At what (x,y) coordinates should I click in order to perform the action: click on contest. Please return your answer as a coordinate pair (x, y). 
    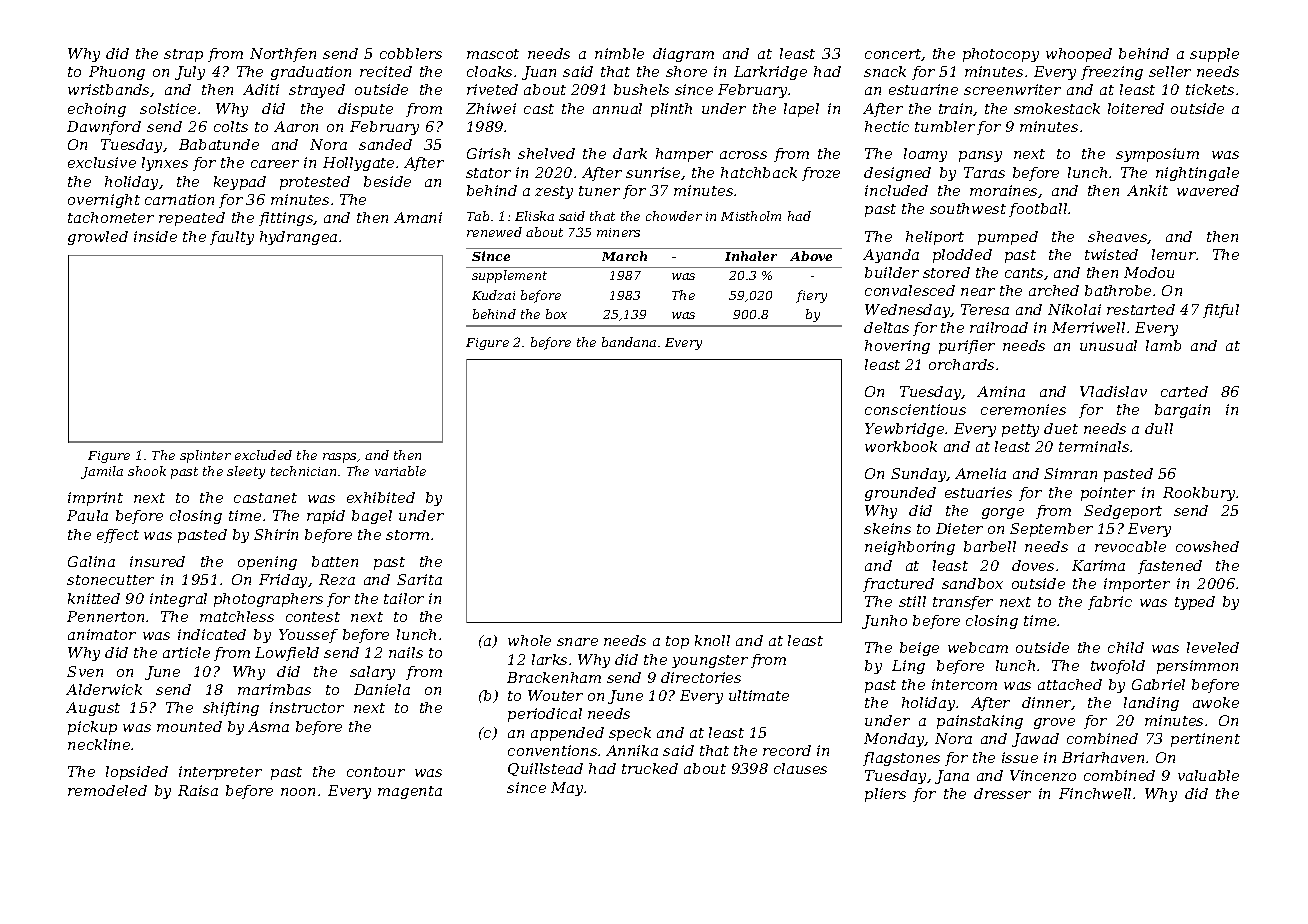
    Looking at the image, I should click on (313, 617).
